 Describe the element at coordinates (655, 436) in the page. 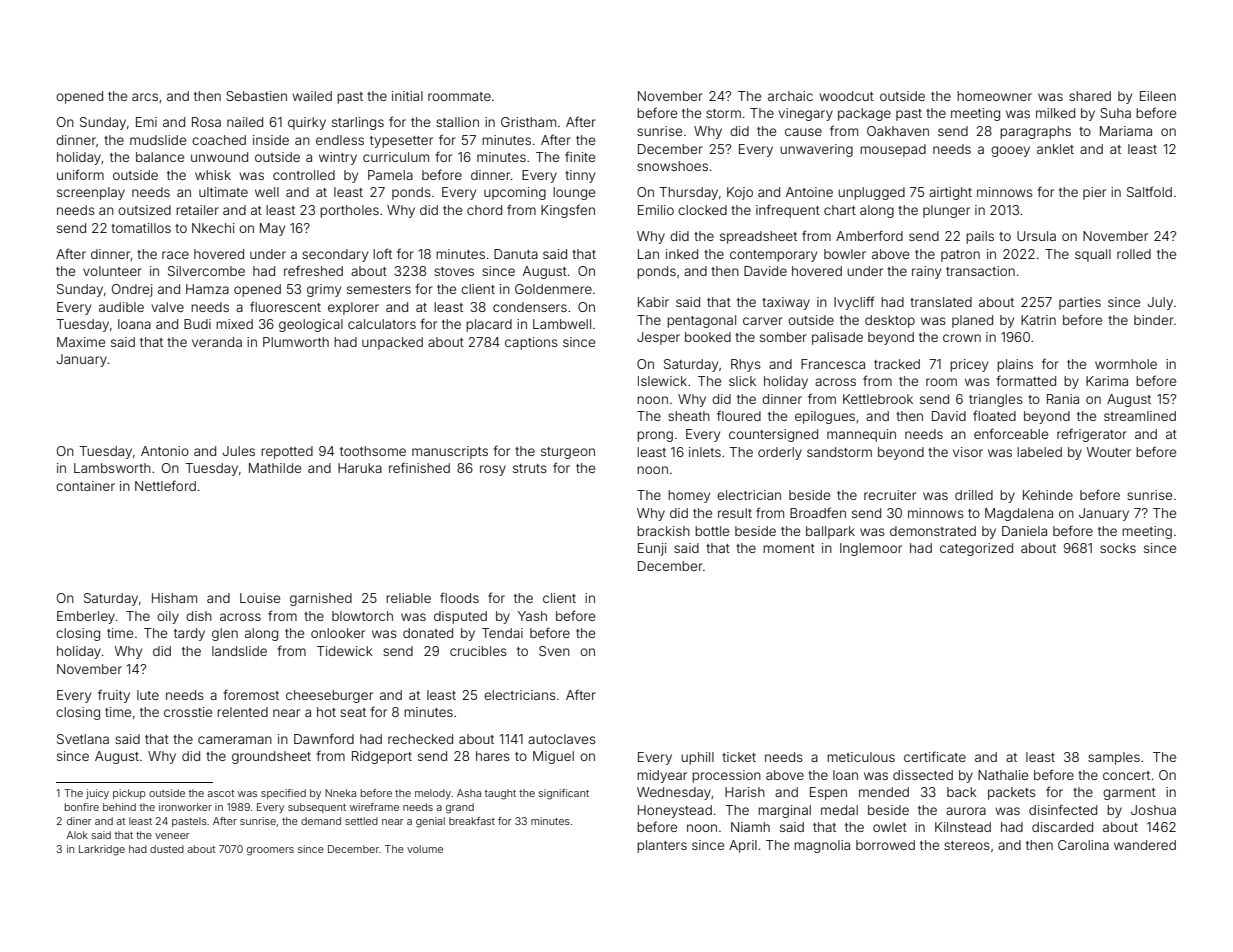

I see `prong` at that location.
